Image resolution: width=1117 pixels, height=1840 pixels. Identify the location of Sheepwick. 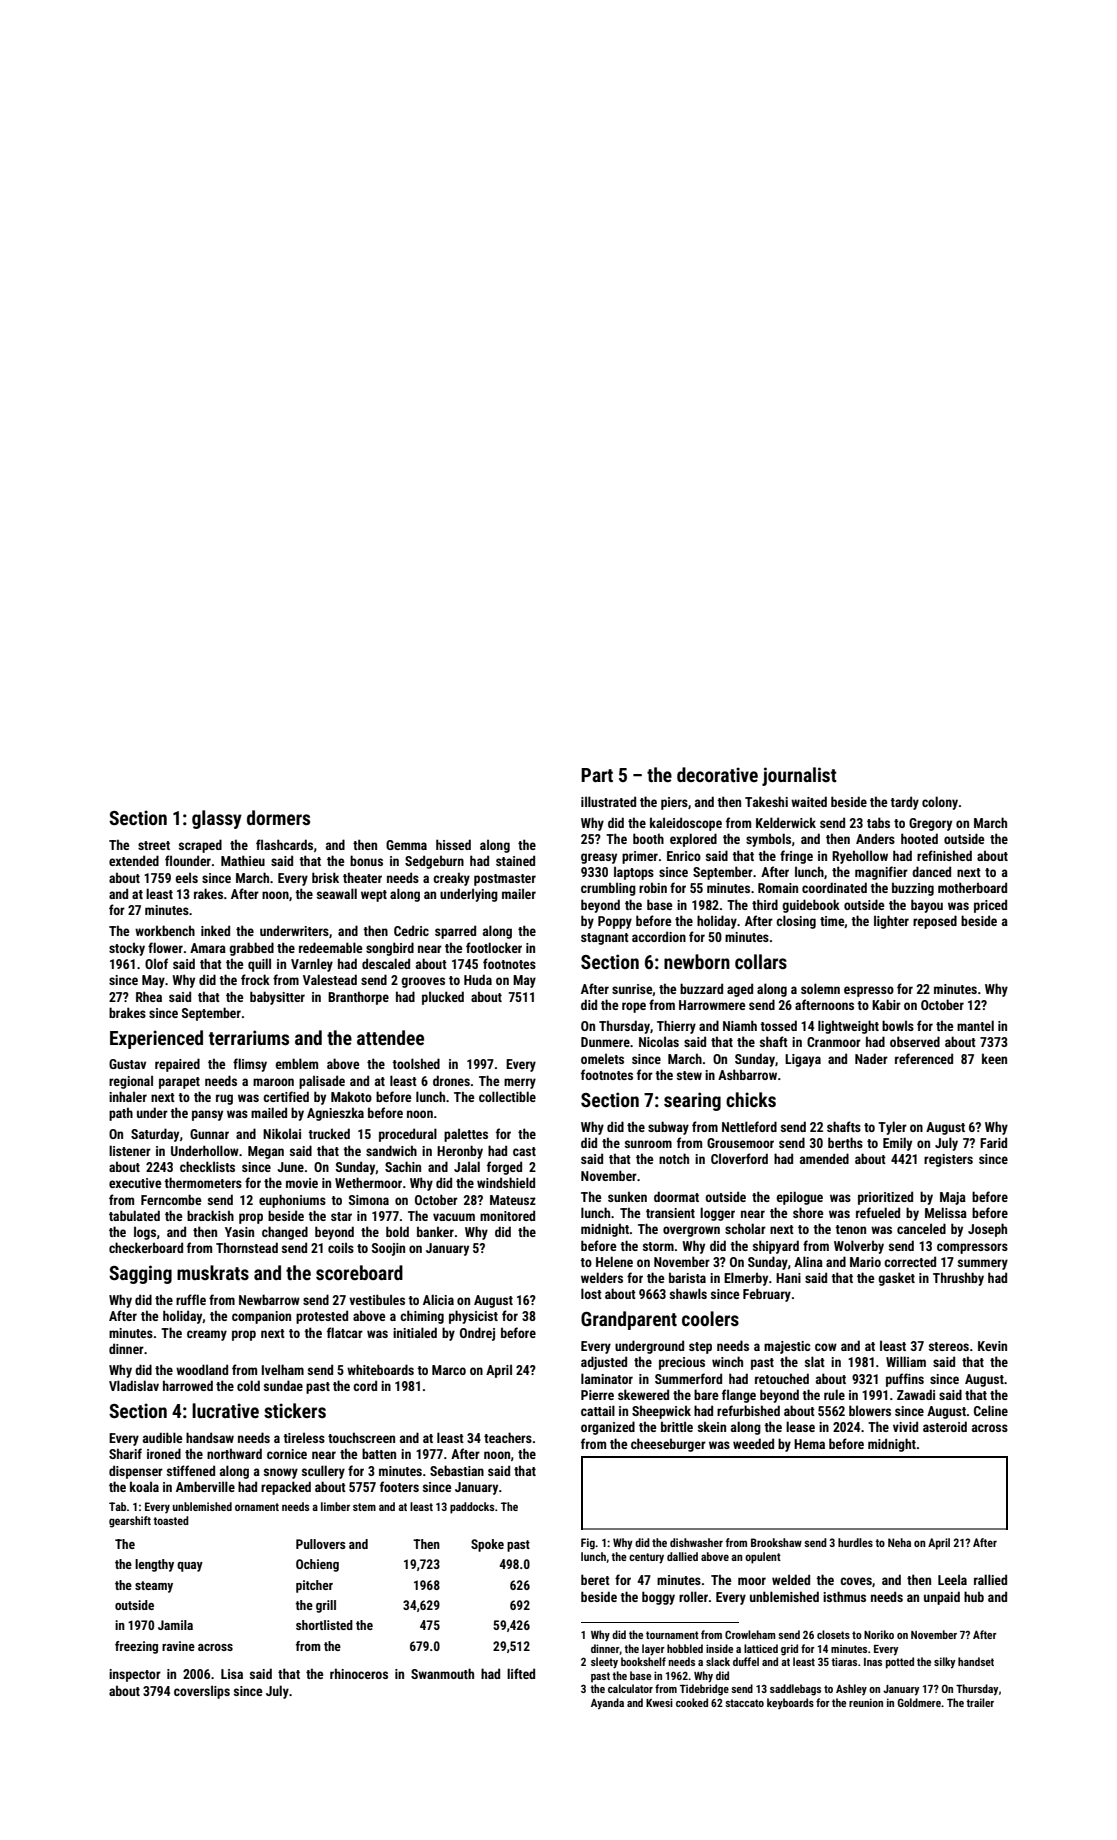
(661, 1412).
